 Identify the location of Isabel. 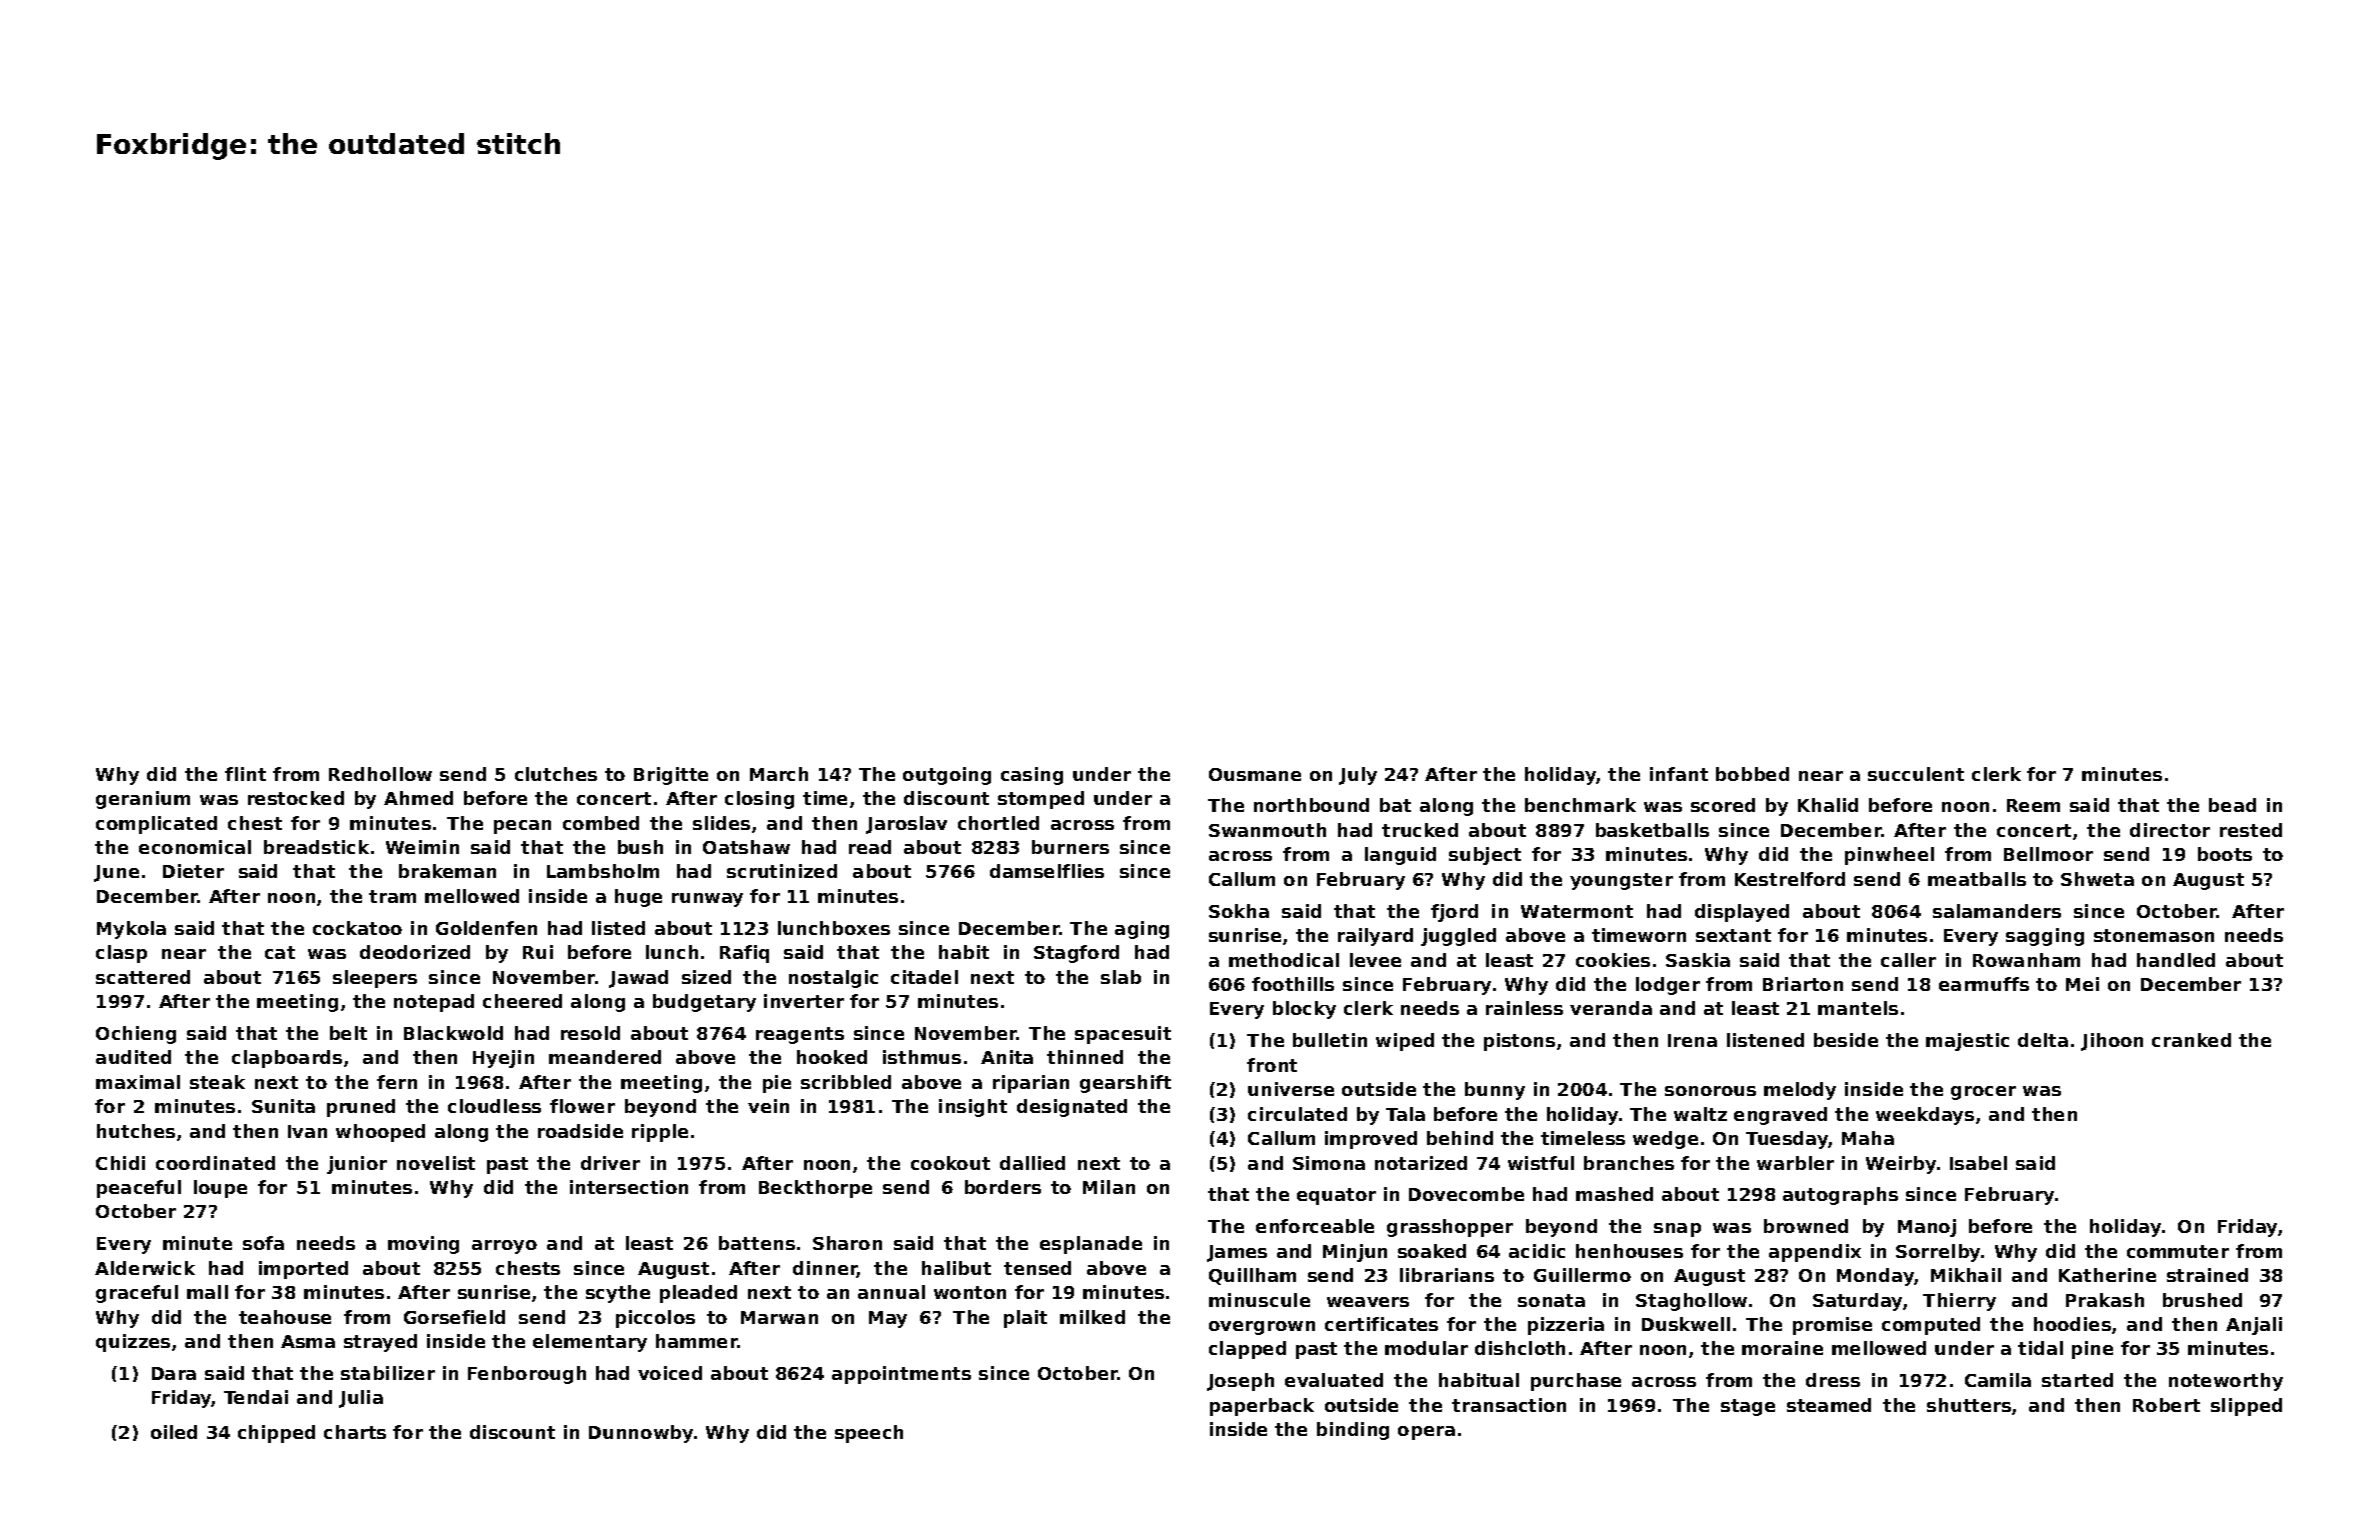
(1978, 1163).
